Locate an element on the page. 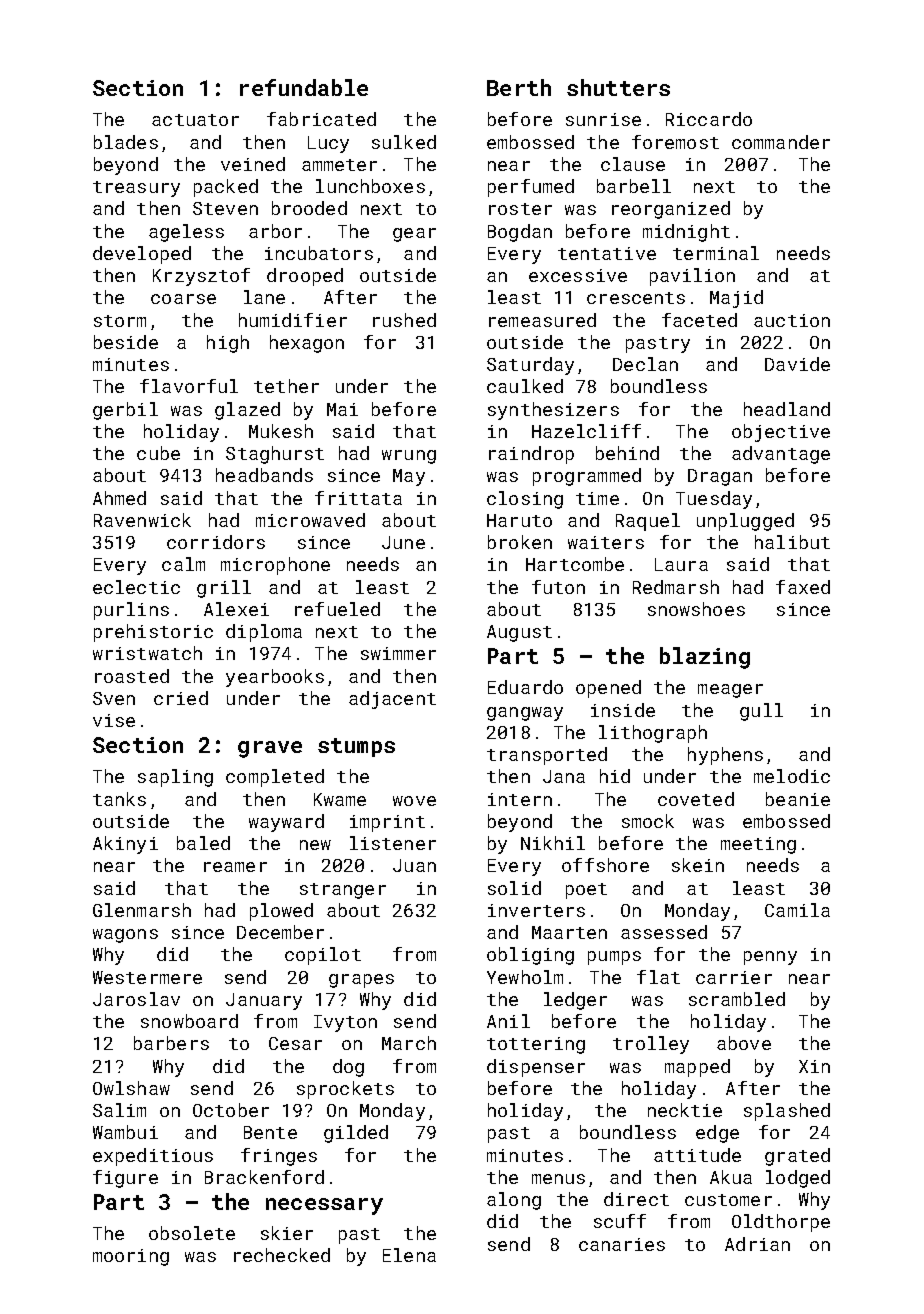 The height and width of the page is (1314, 924). Xin is located at coordinates (814, 1066).
